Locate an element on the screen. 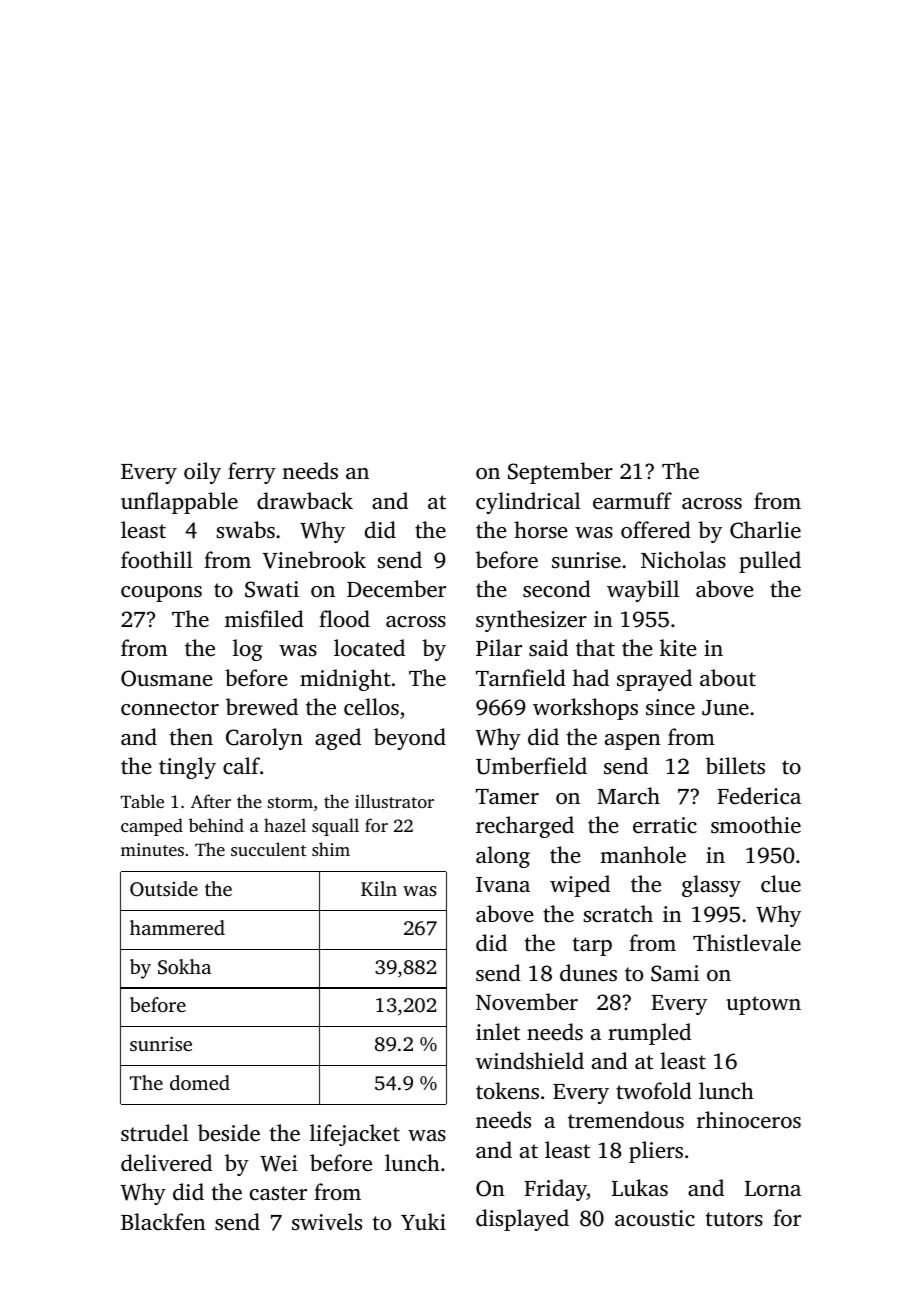 The width and height of the screenshot is (922, 1308). Nicholas is located at coordinates (683, 560).
